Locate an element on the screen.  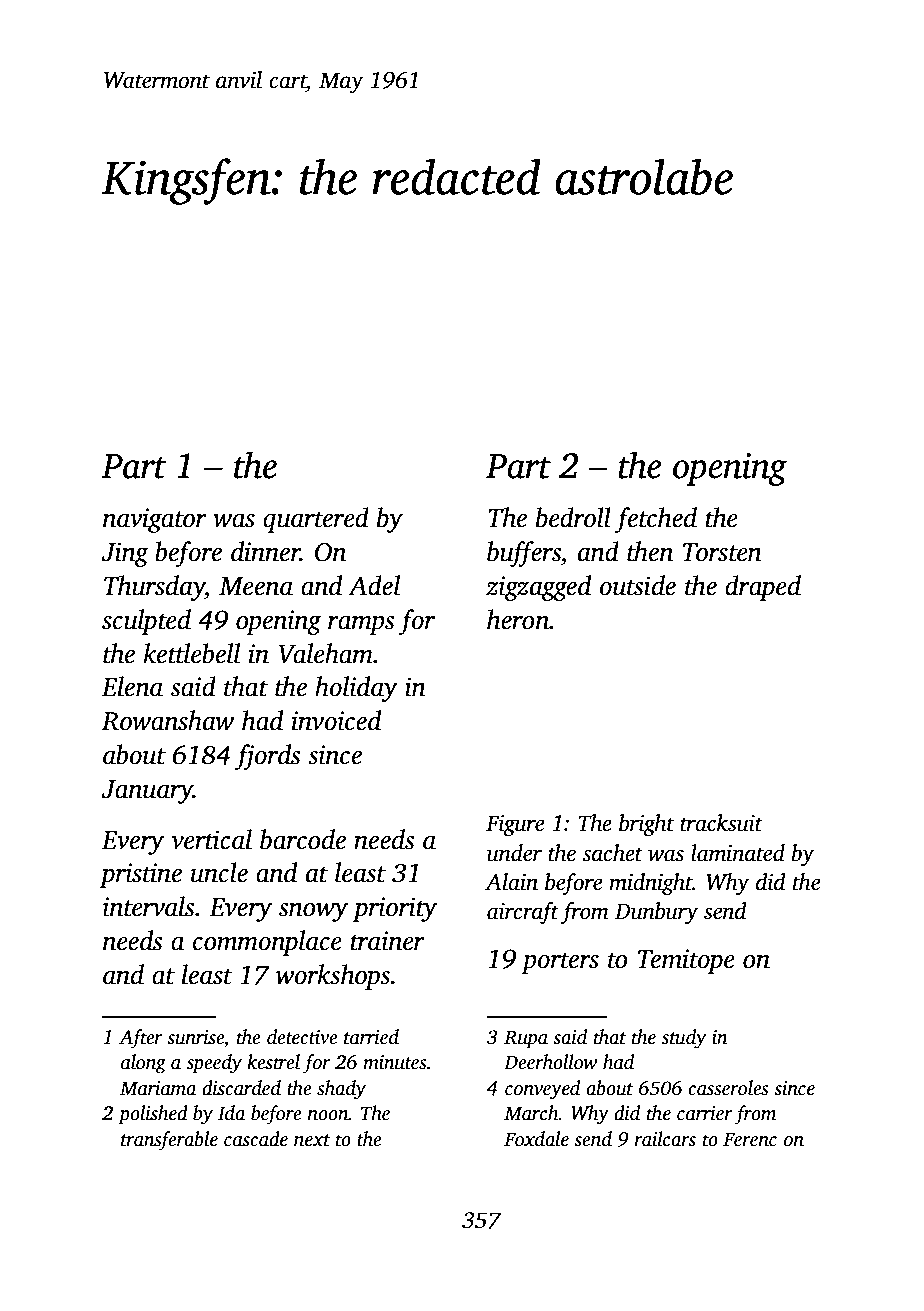
bedroll is located at coordinates (573, 517).
